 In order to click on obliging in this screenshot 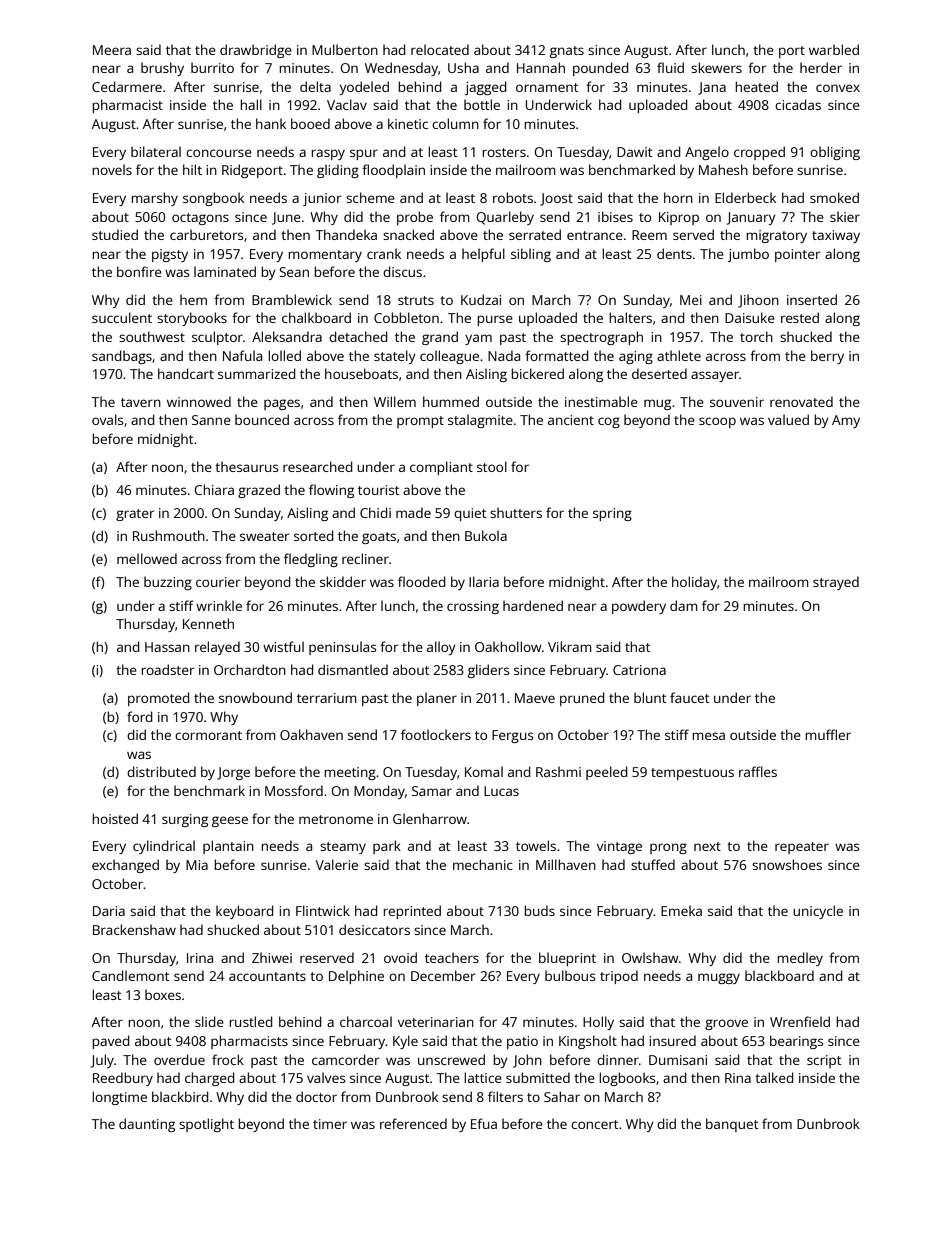, I will do `click(835, 153)`.
